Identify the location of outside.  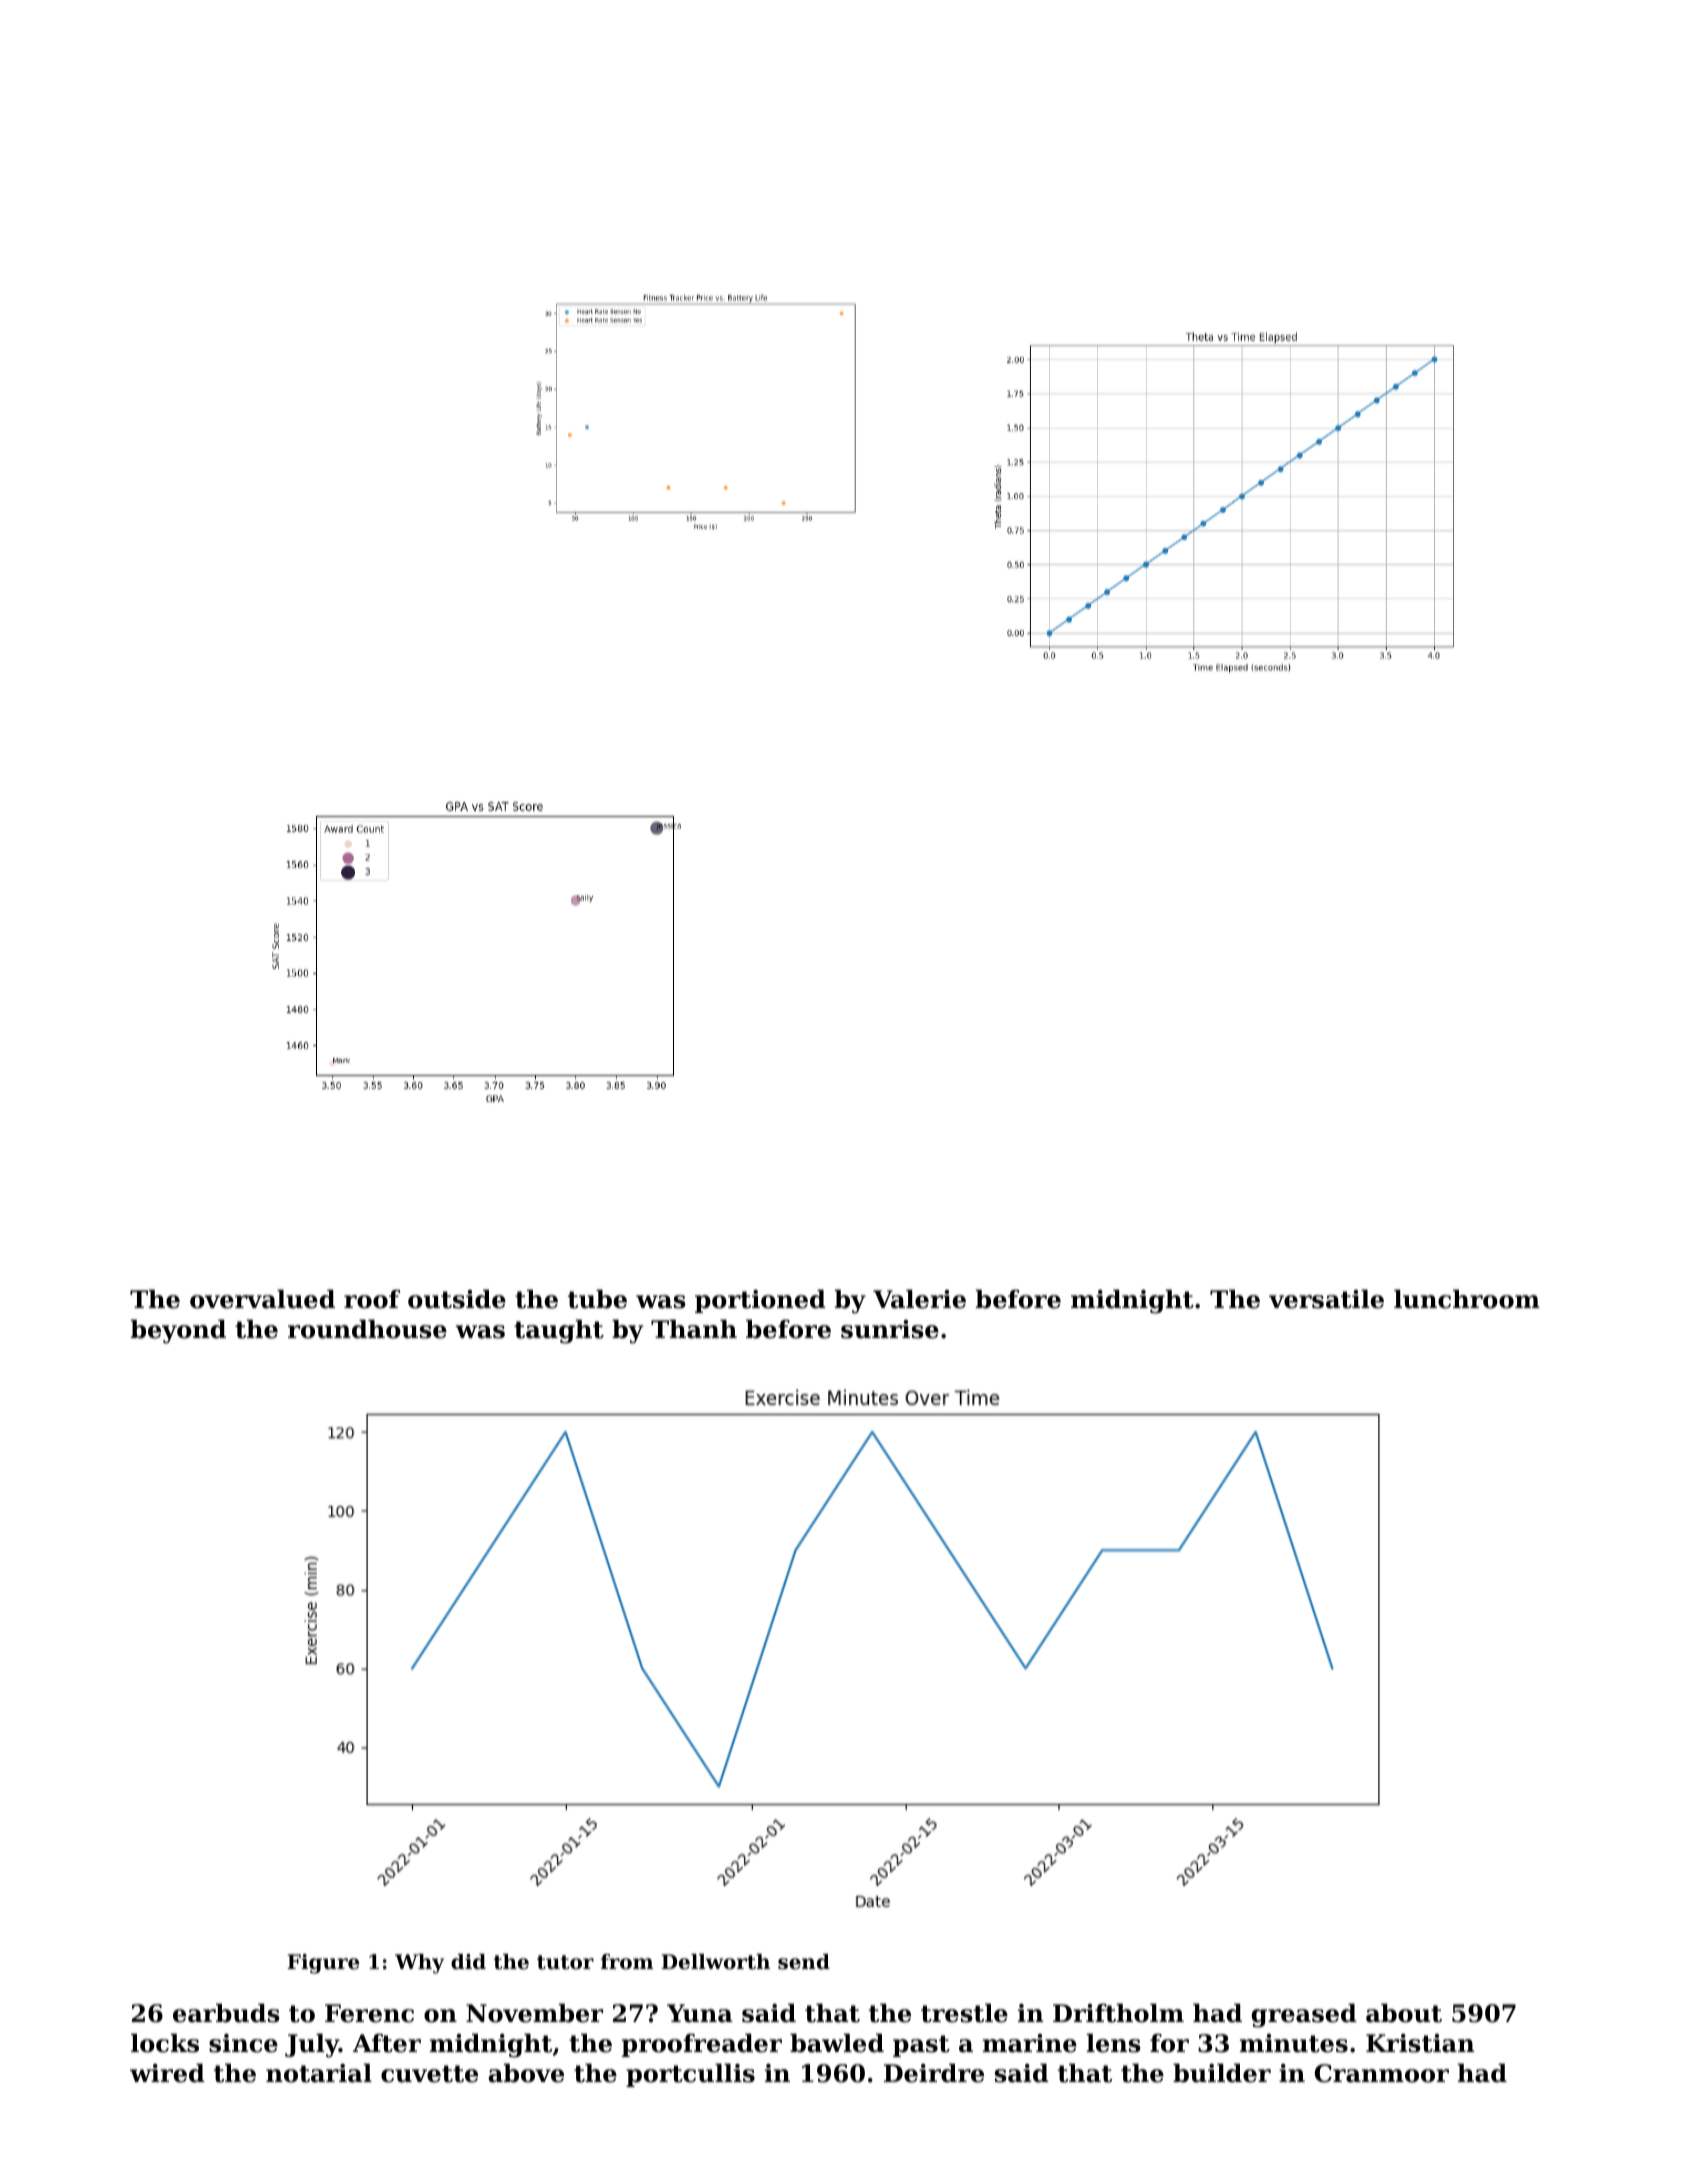
(457, 1299).
